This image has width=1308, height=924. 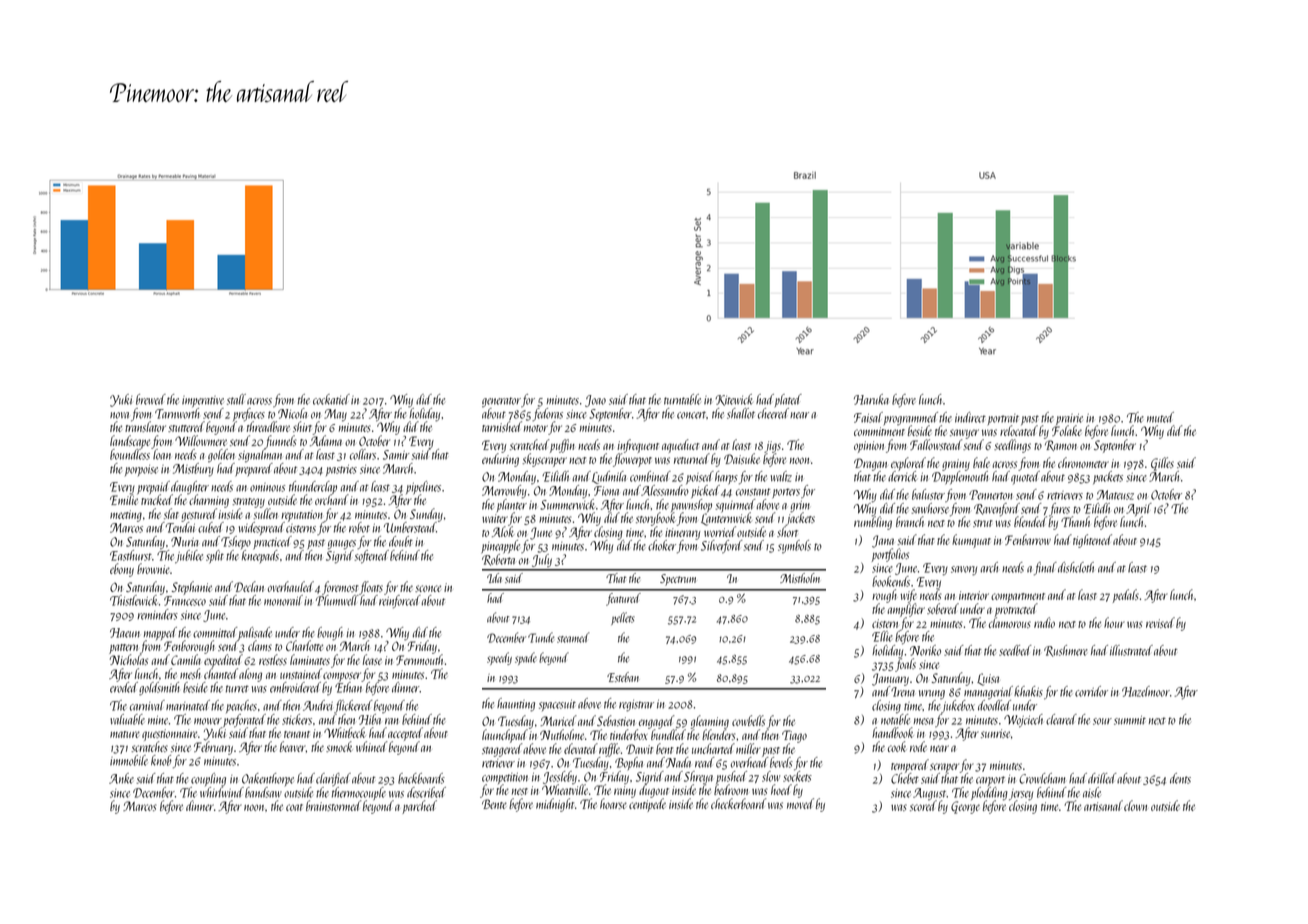 I want to click on coat, so click(x=294, y=807).
